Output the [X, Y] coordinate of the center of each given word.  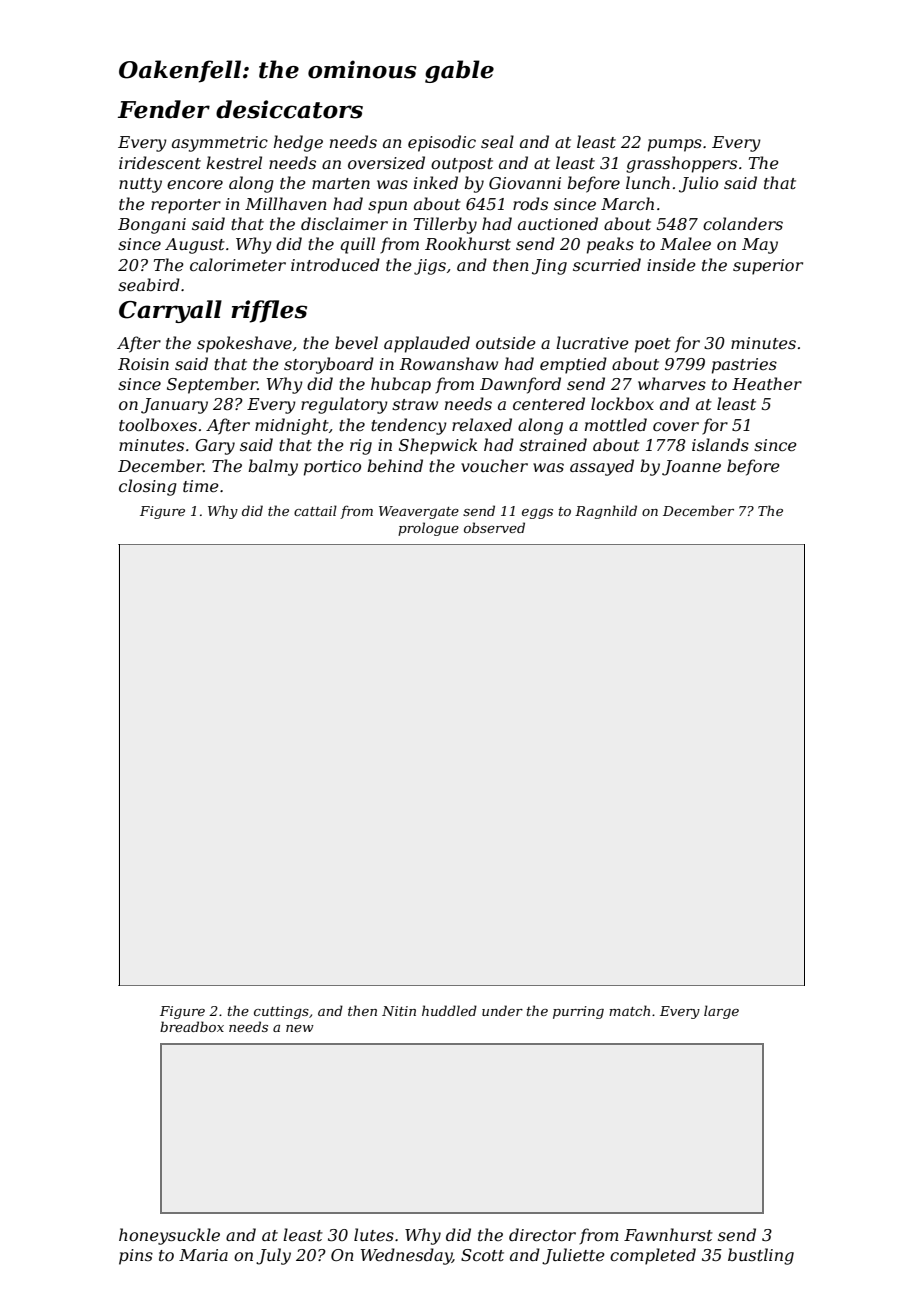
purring [578, 1012]
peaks [610, 245]
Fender [164, 109]
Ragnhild [606, 512]
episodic [442, 143]
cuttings [281, 1012]
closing [148, 487]
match [629, 1010]
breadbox [192, 1026]
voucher [494, 465]
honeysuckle [169, 1236]
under [502, 1010]
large [721, 1012]
